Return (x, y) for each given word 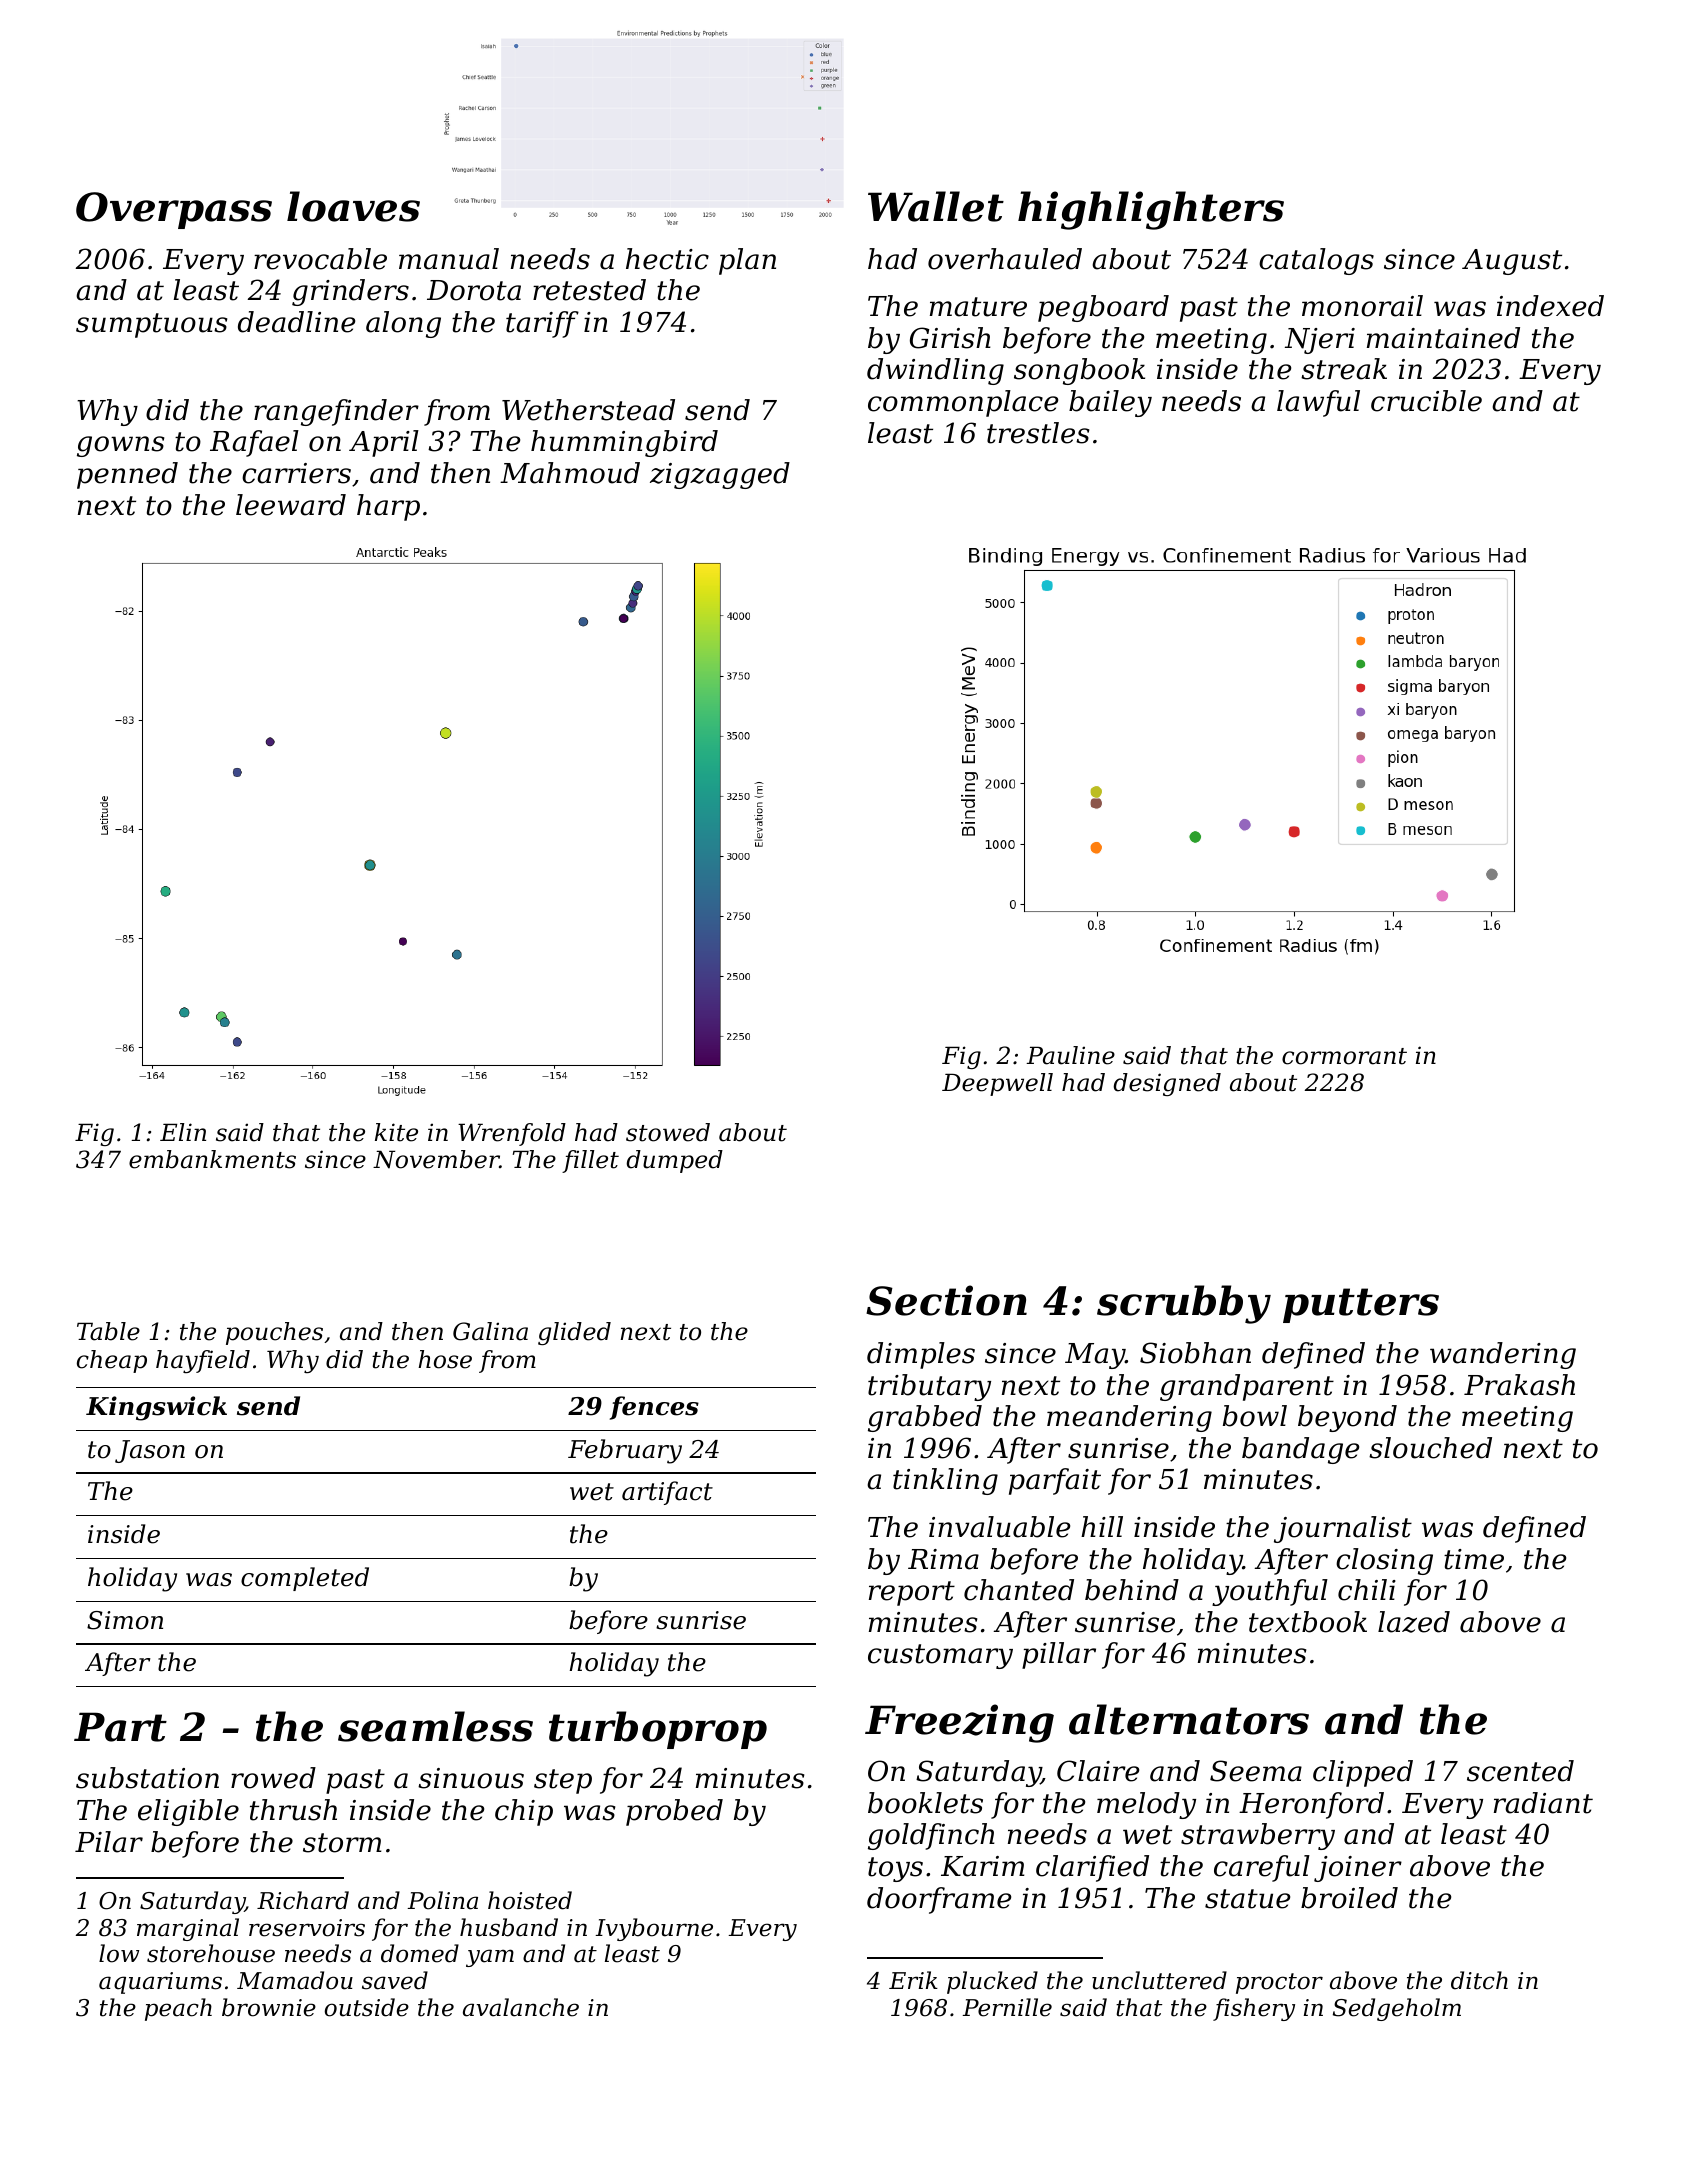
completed (305, 1579)
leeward (291, 505)
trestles (1038, 433)
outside (367, 2007)
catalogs (1316, 261)
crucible (1426, 401)
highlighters (1151, 210)
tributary (929, 1387)
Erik (913, 1980)
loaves (353, 206)
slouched (1430, 1448)
